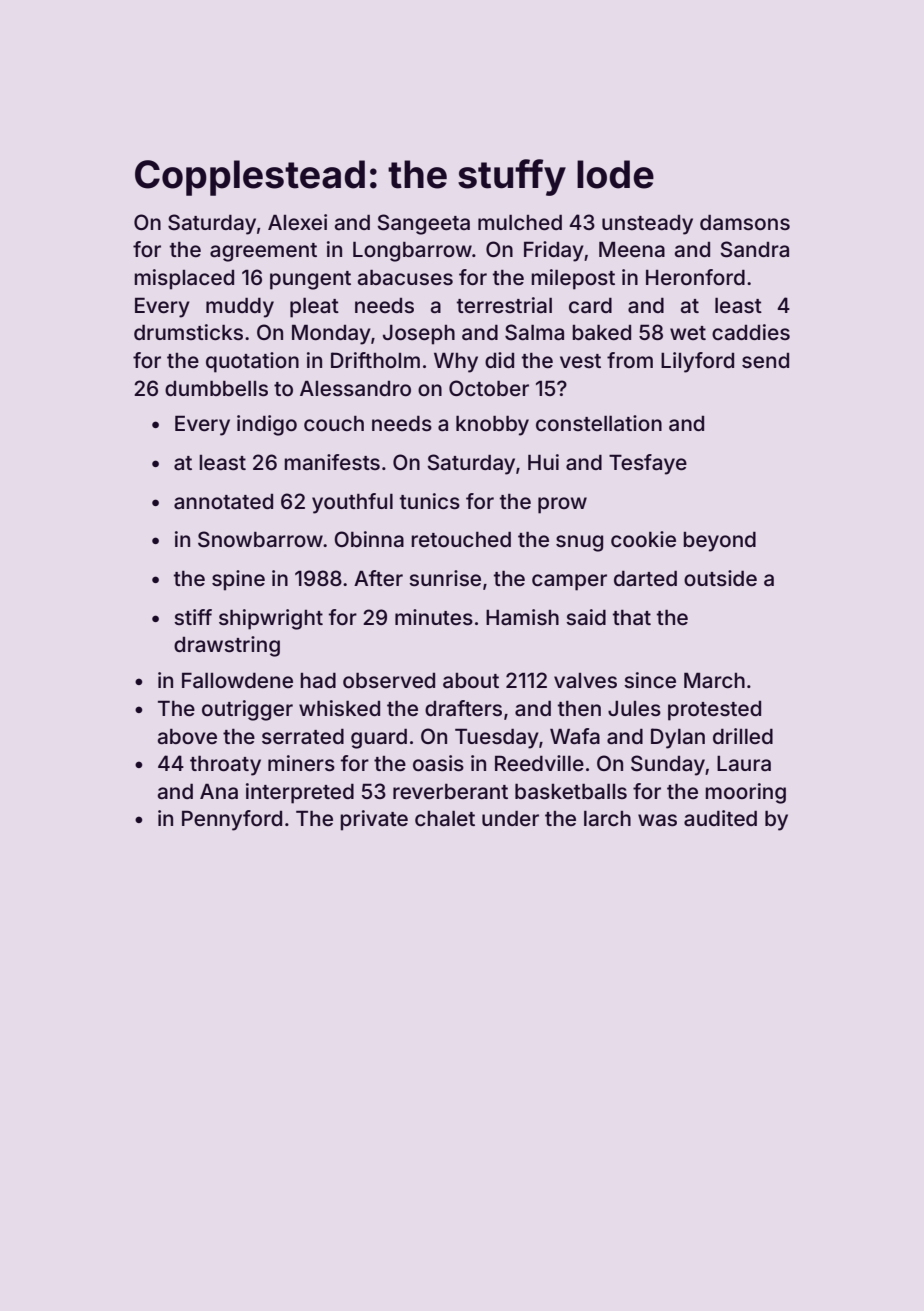 This image has height=1311, width=924. Describe the element at coordinates (510, 818) in the image. I see `under` at that location.
